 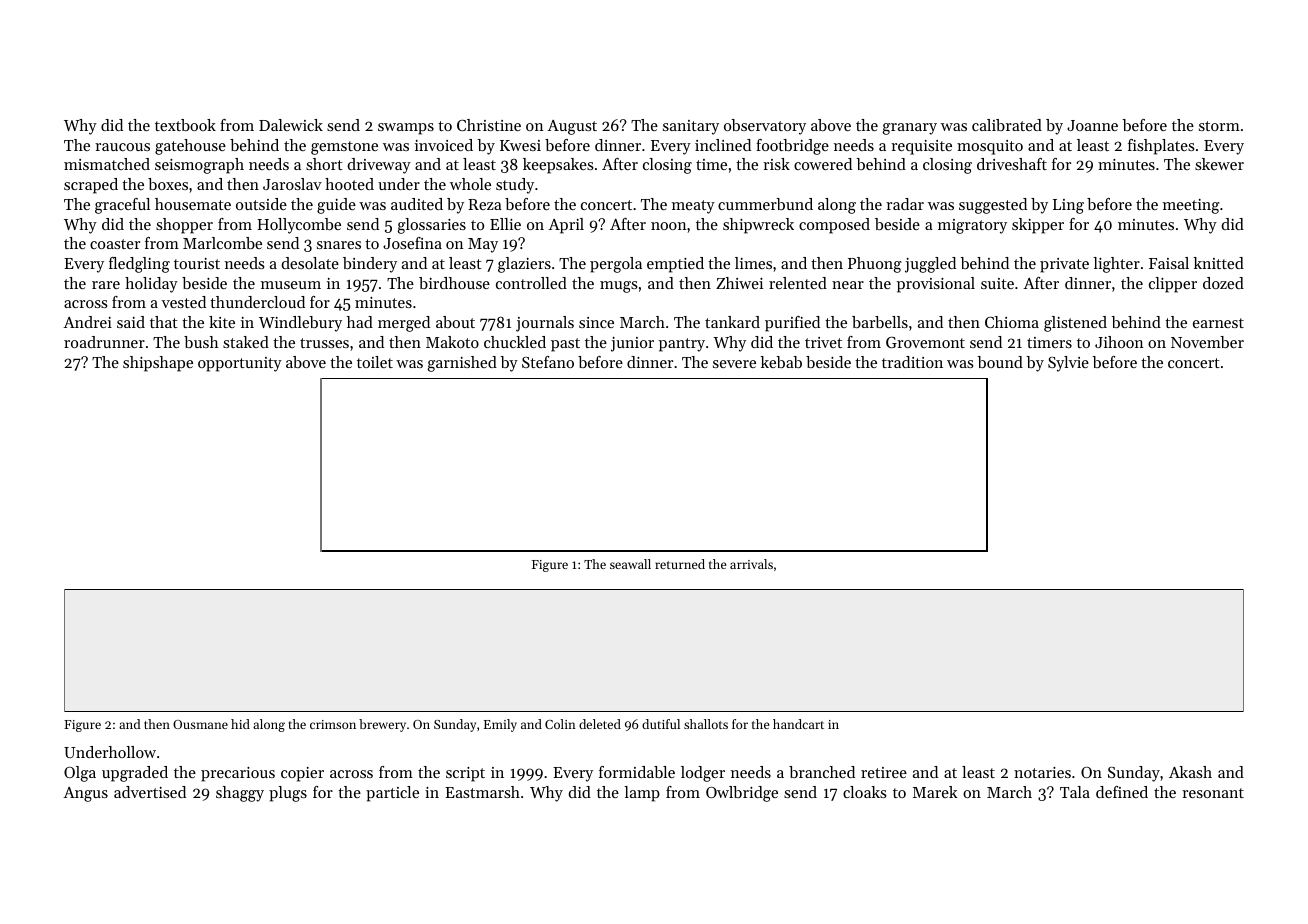 What do you see at coordinates (751, 564) in the document?
I see `arrivals` at bounding box center [751, 564].
